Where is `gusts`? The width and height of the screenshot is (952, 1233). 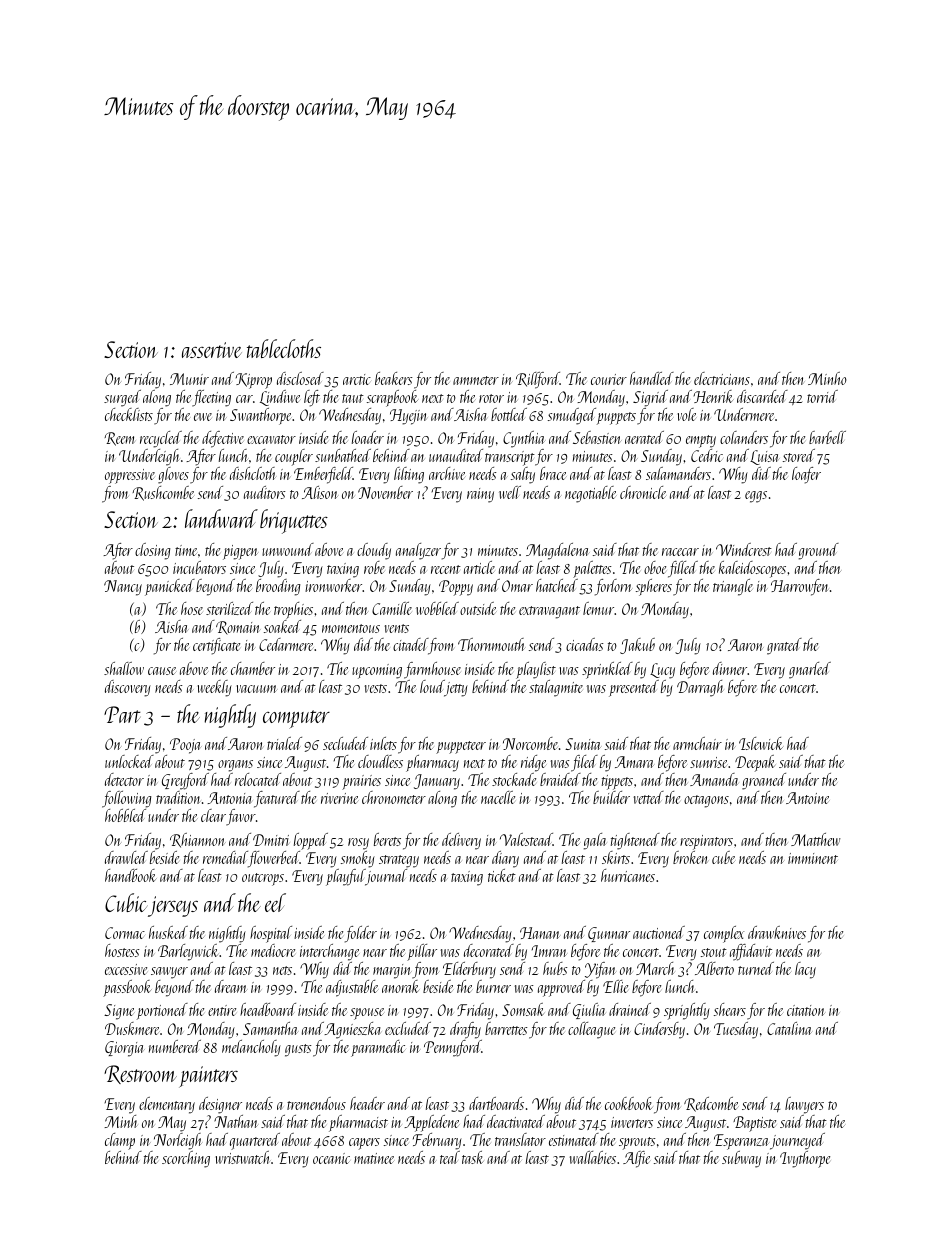 gusts is located at coordinates (298, 1050).
